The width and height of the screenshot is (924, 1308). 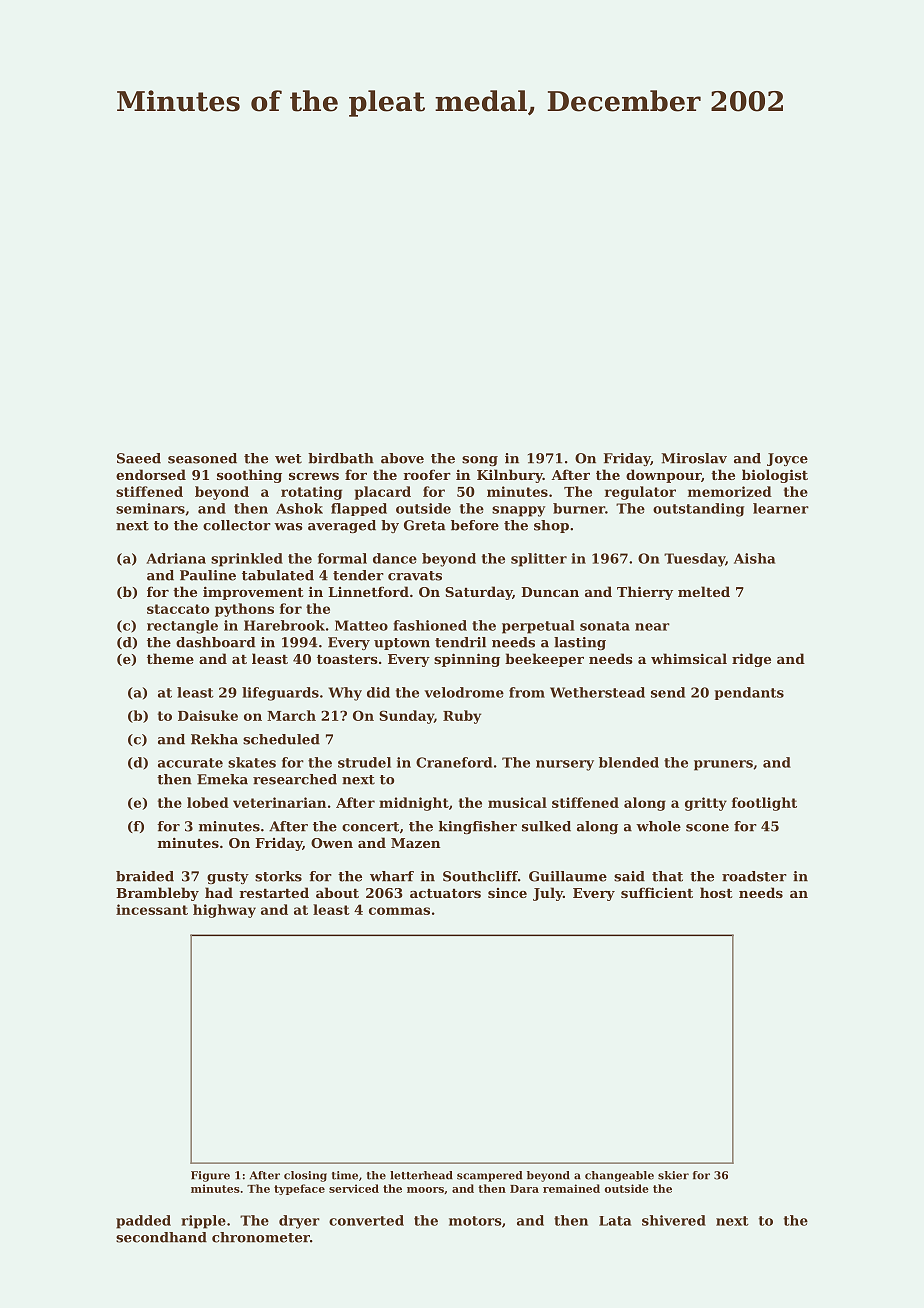 I want to click on song, so click(x=480, y=461).
